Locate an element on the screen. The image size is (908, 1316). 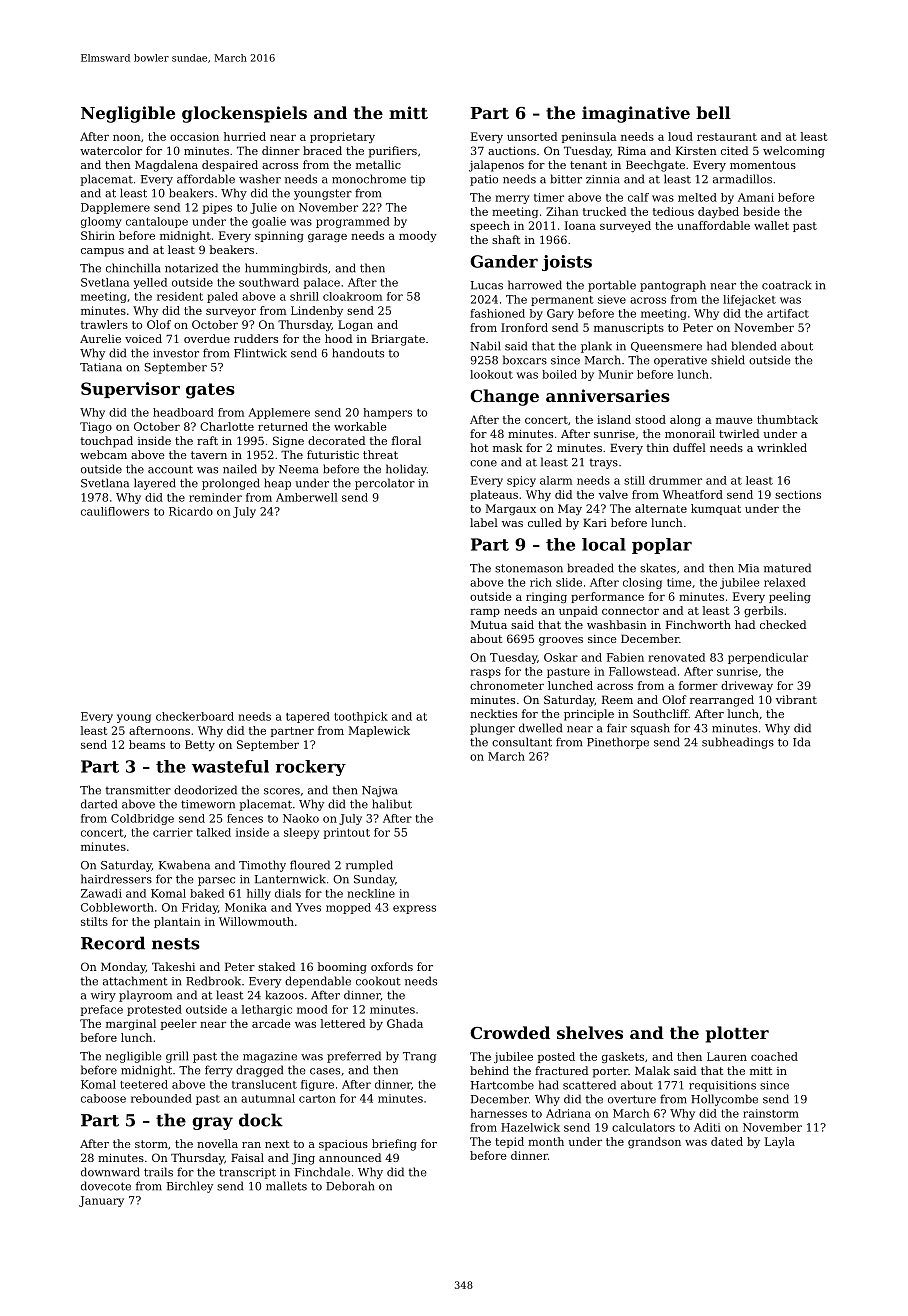
wallet is located at coordinates (771, 225).
